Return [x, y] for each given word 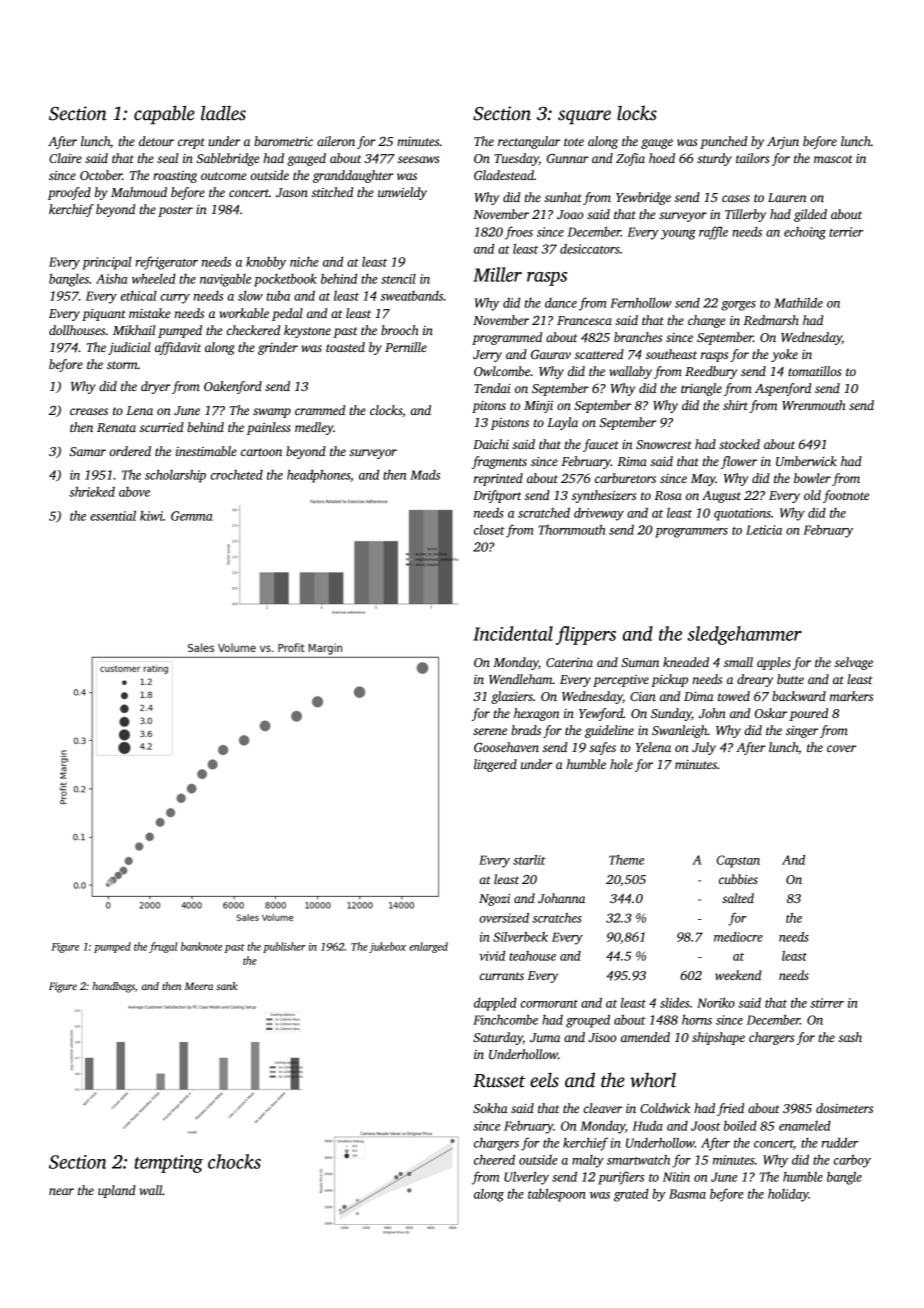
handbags [113, 987]
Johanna [561, 898]
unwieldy [402, 193]
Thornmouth [571, 529]
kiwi [151, 515]
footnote [846, 496]
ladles [223, 113]
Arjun [783, 143]
